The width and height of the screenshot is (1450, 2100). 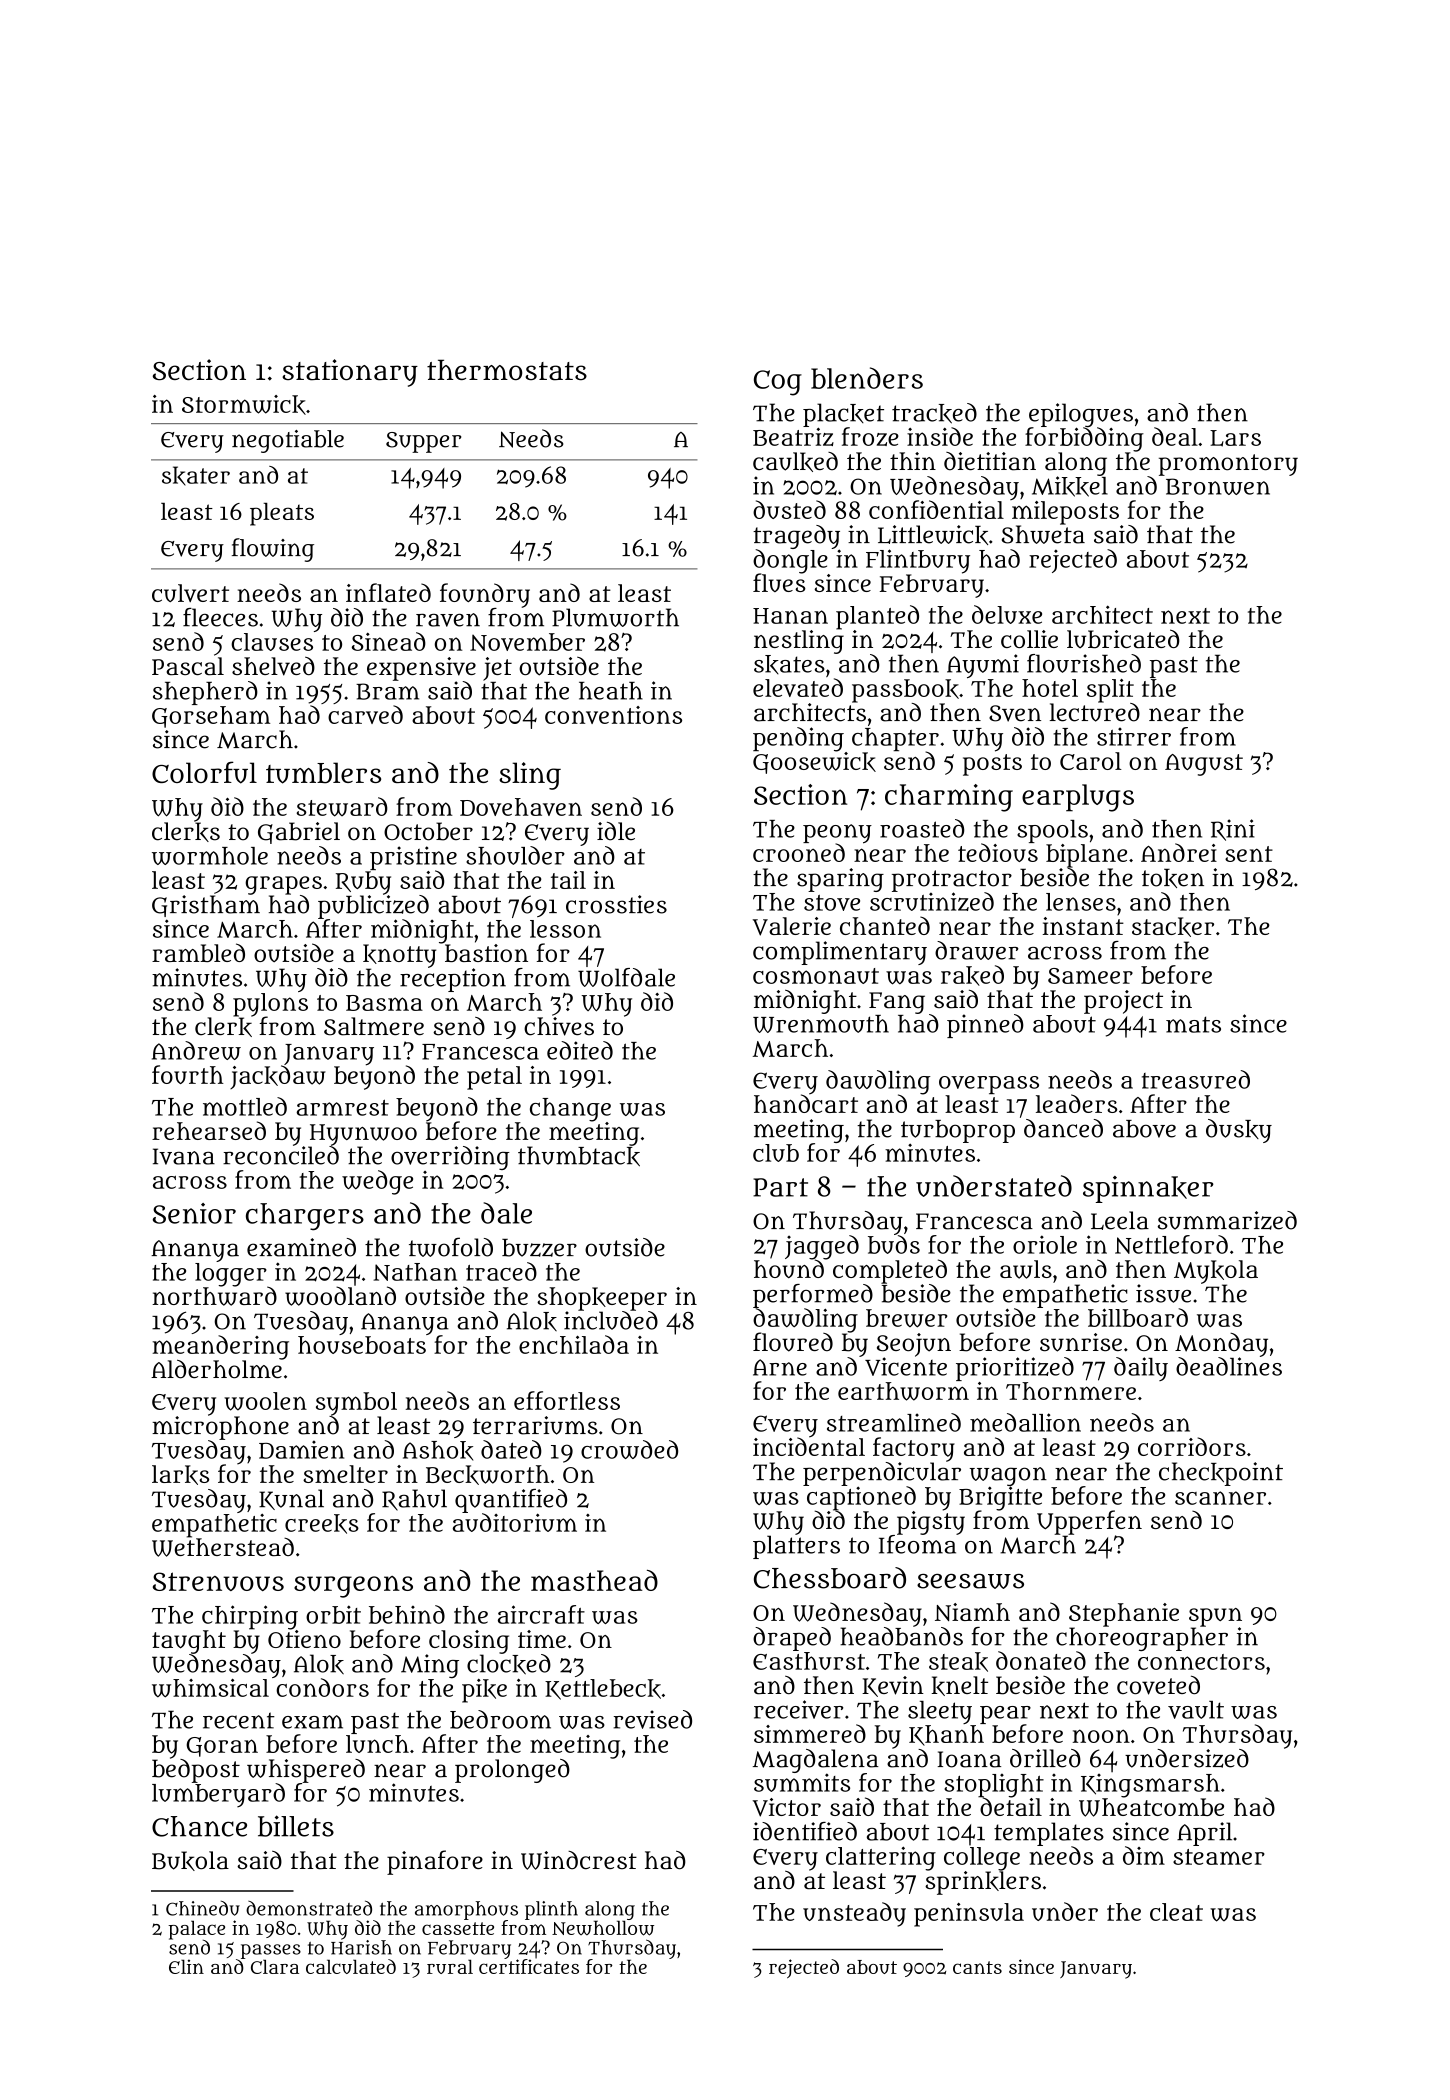 What do you see at coordinates (244, 405) in the screenshot?
I see `Stormwick` at bounding box center [244, 405].
